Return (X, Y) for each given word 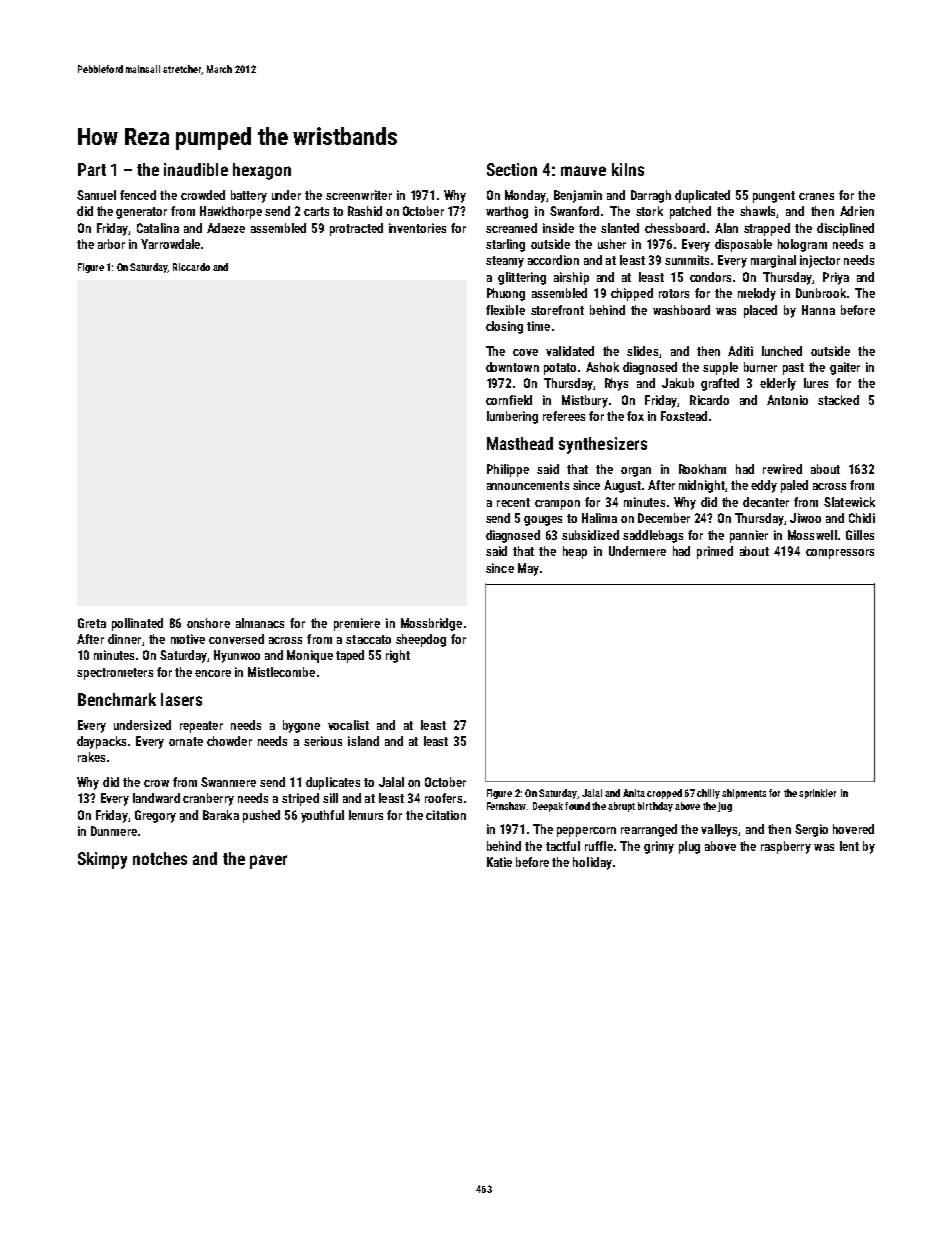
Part (92, 169)
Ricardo (709, 400)
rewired (782, 469)
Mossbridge (431, 624)
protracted (356, 229)
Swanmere (228, 782)
